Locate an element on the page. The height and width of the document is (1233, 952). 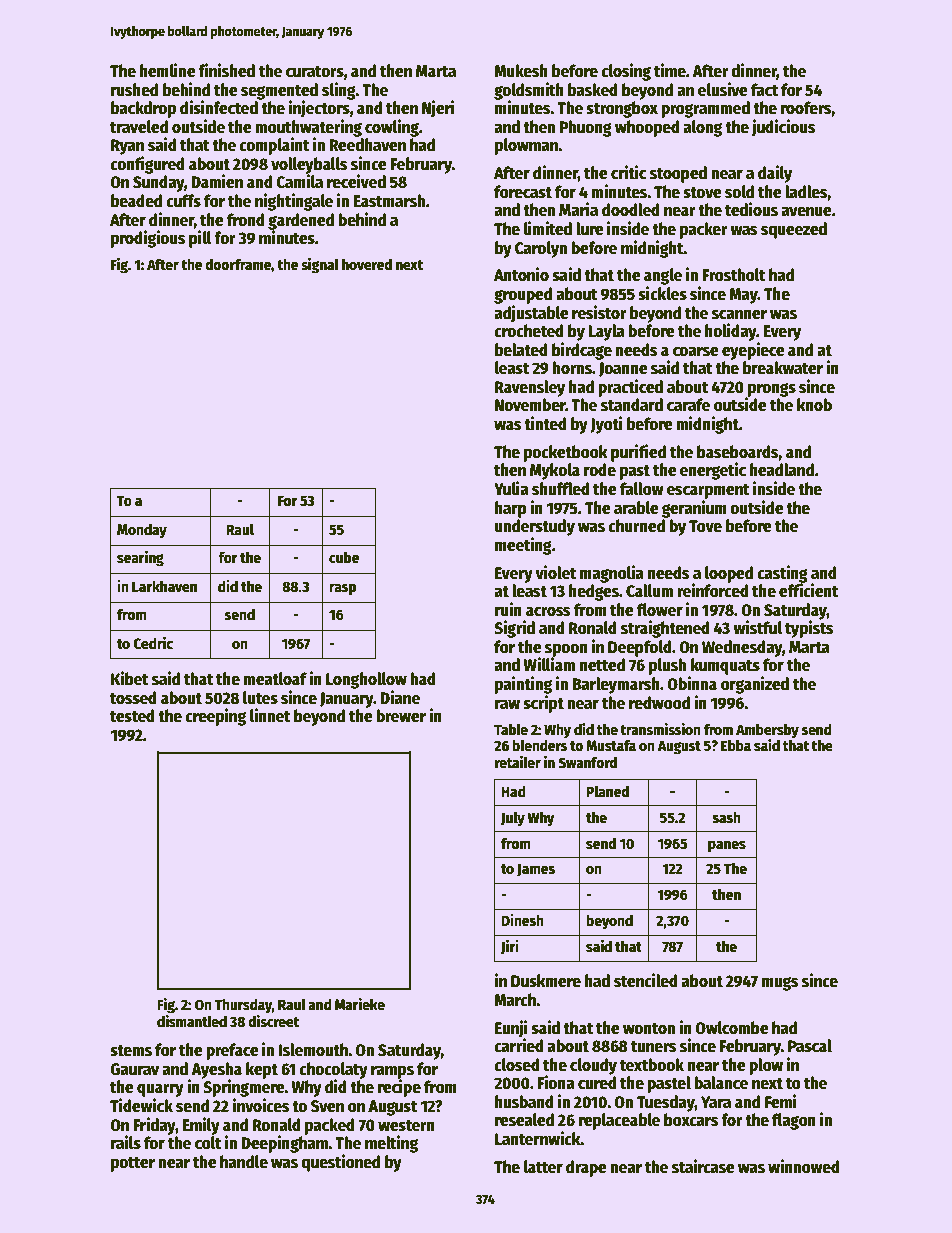
script is located at coordinates (543, 704).
